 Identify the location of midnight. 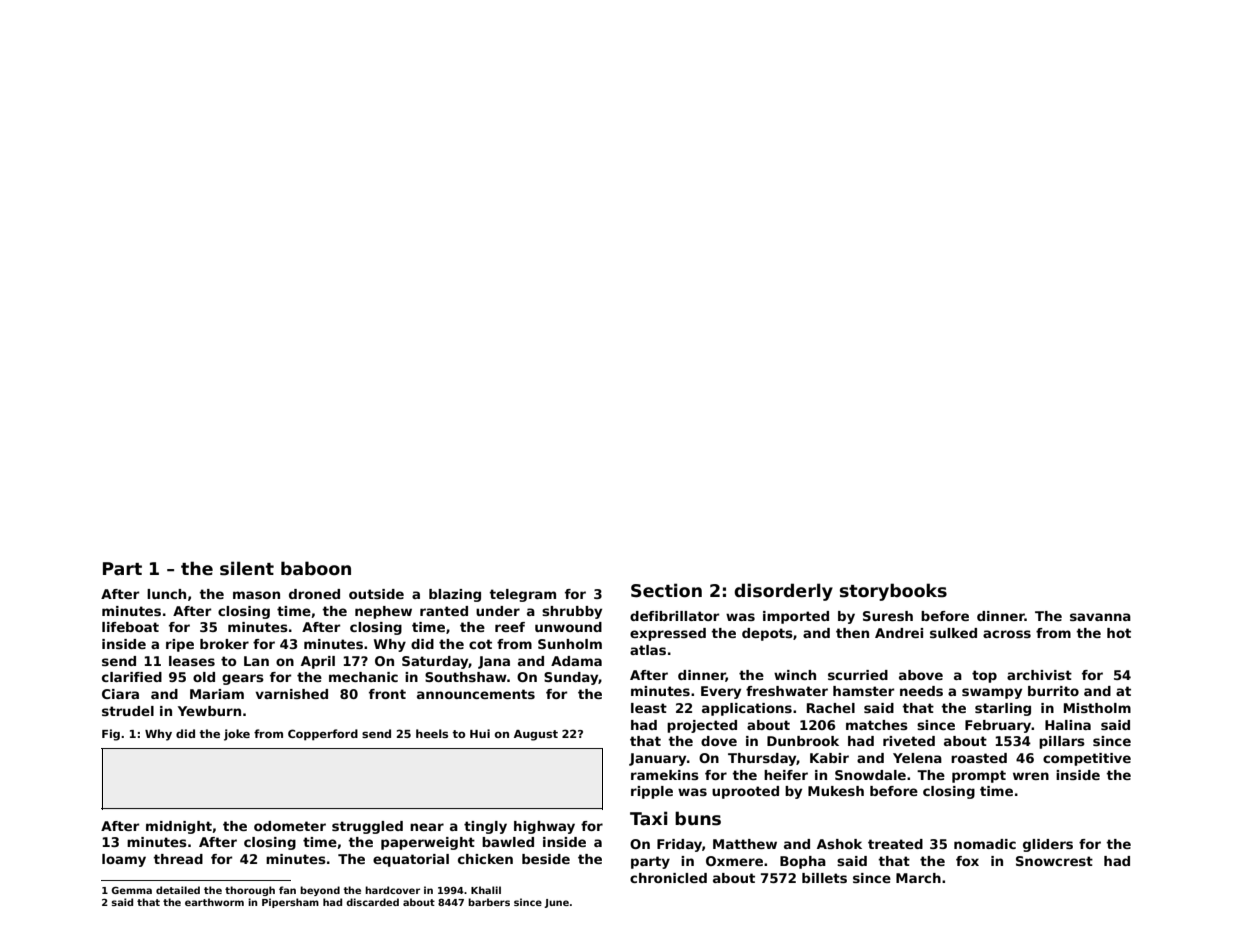
(179, 827).
